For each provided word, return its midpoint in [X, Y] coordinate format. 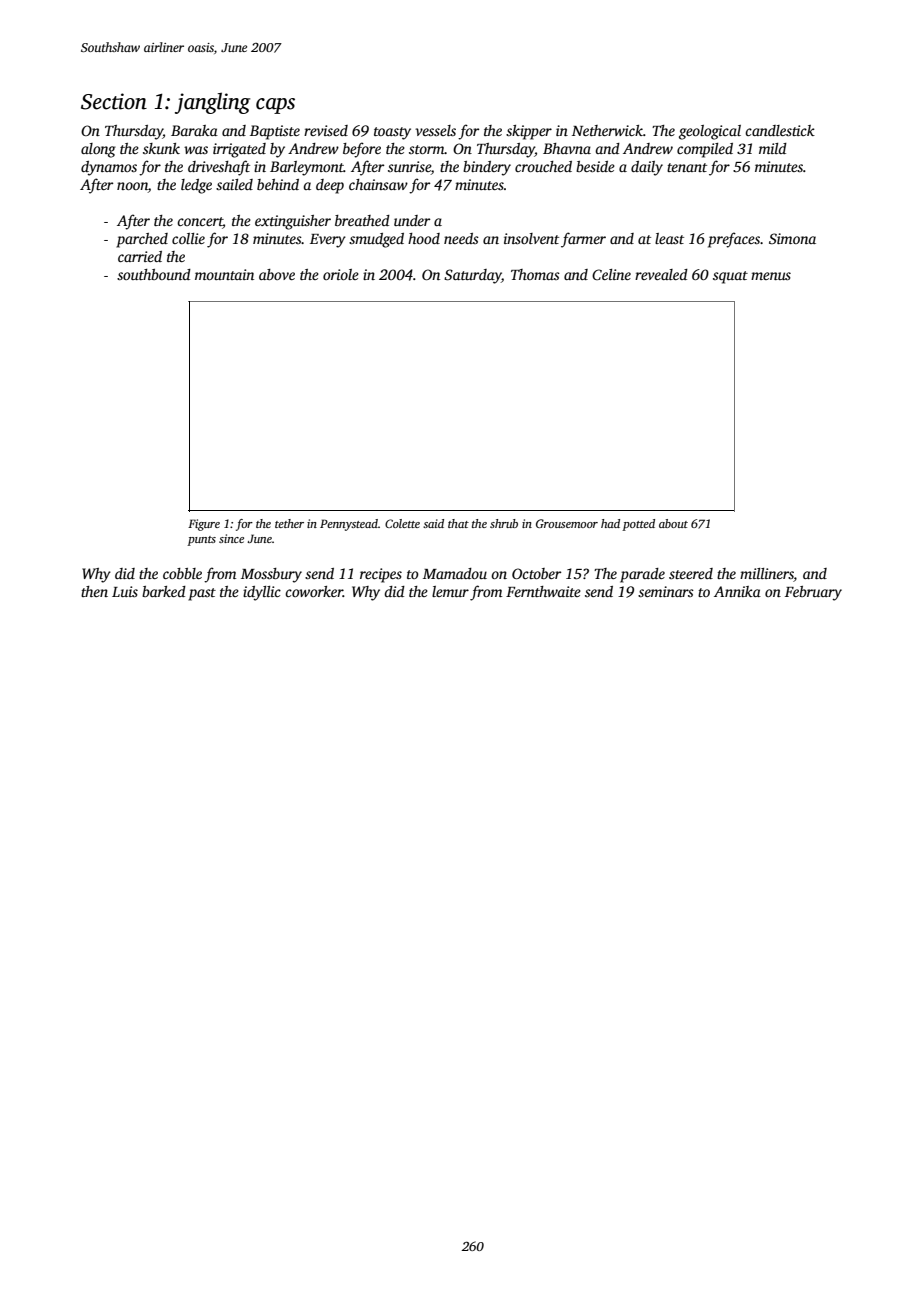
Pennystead [349, 525]
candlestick [780, 130]
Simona [792, 238]
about [673, 523]
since [231, 538]
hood [424, 238]
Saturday [473, 276]
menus [771, 276]
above [277, 274]
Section [114, 101]
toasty [392, 133]
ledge [196, 186]
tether [289, 523]
